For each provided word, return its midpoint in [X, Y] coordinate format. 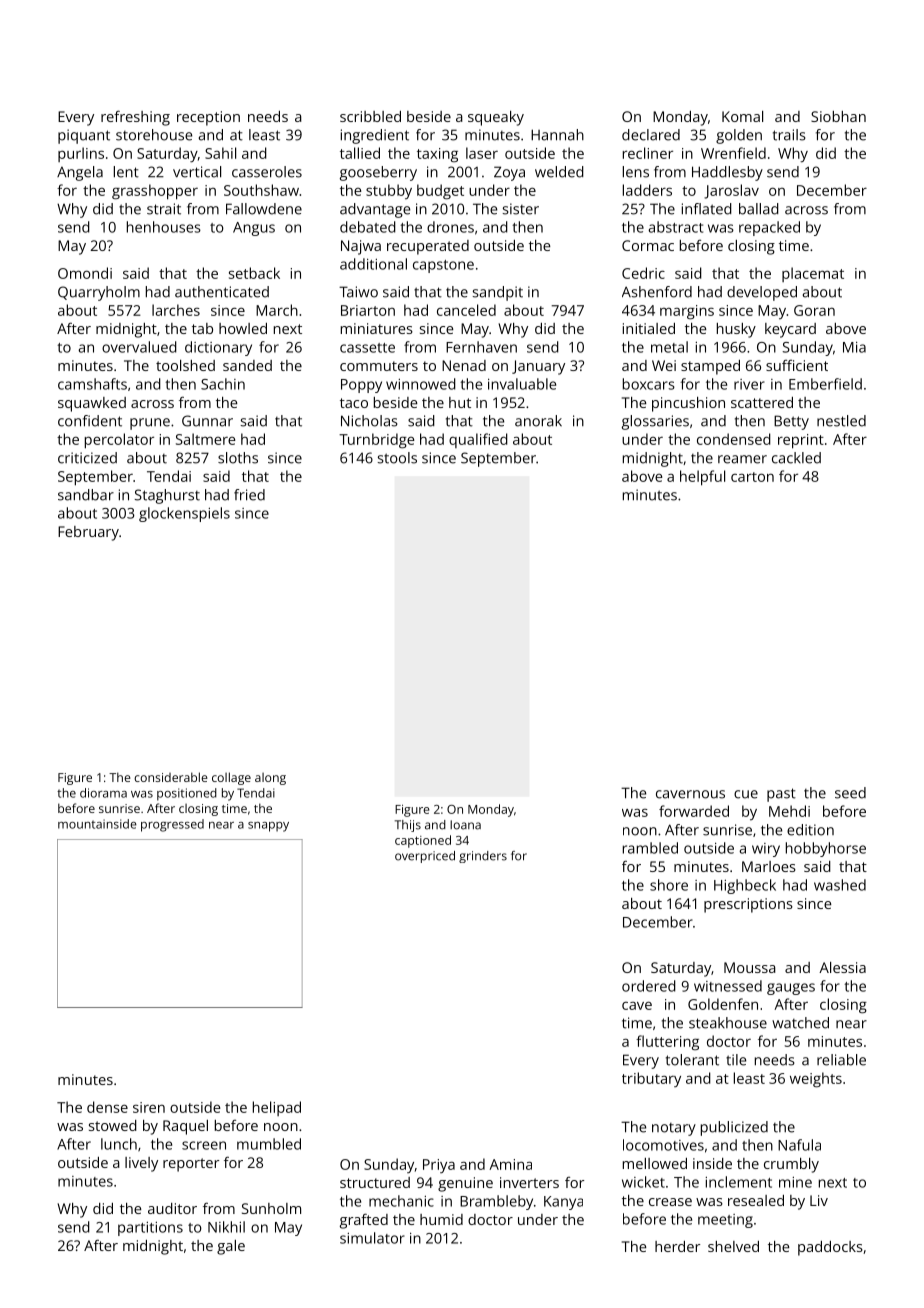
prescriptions [748, 905]
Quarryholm [99, 293]
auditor [172, 1208]
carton [752, 477]
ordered [649, 986]
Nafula [799, 1145]
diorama [103, 793]
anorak [538, 421]
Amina [510, 1164]
